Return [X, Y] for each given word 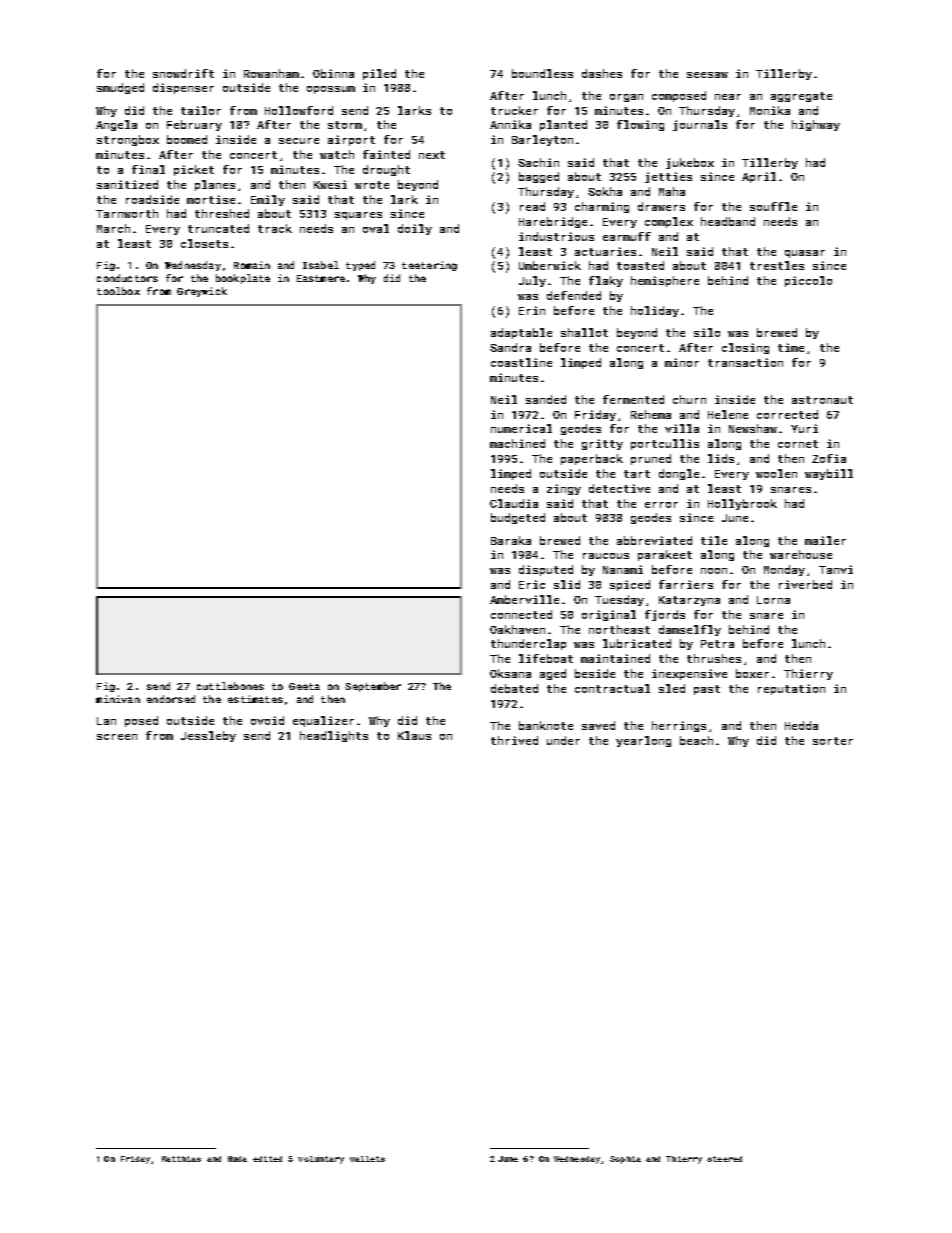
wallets [367, 1159]
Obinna [333, 73]
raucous [606, 556]
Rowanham [271, 73]
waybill [829, 474]
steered [724, 1159]
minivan [118, 699]
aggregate [801, 97]
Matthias [181, 1159]
